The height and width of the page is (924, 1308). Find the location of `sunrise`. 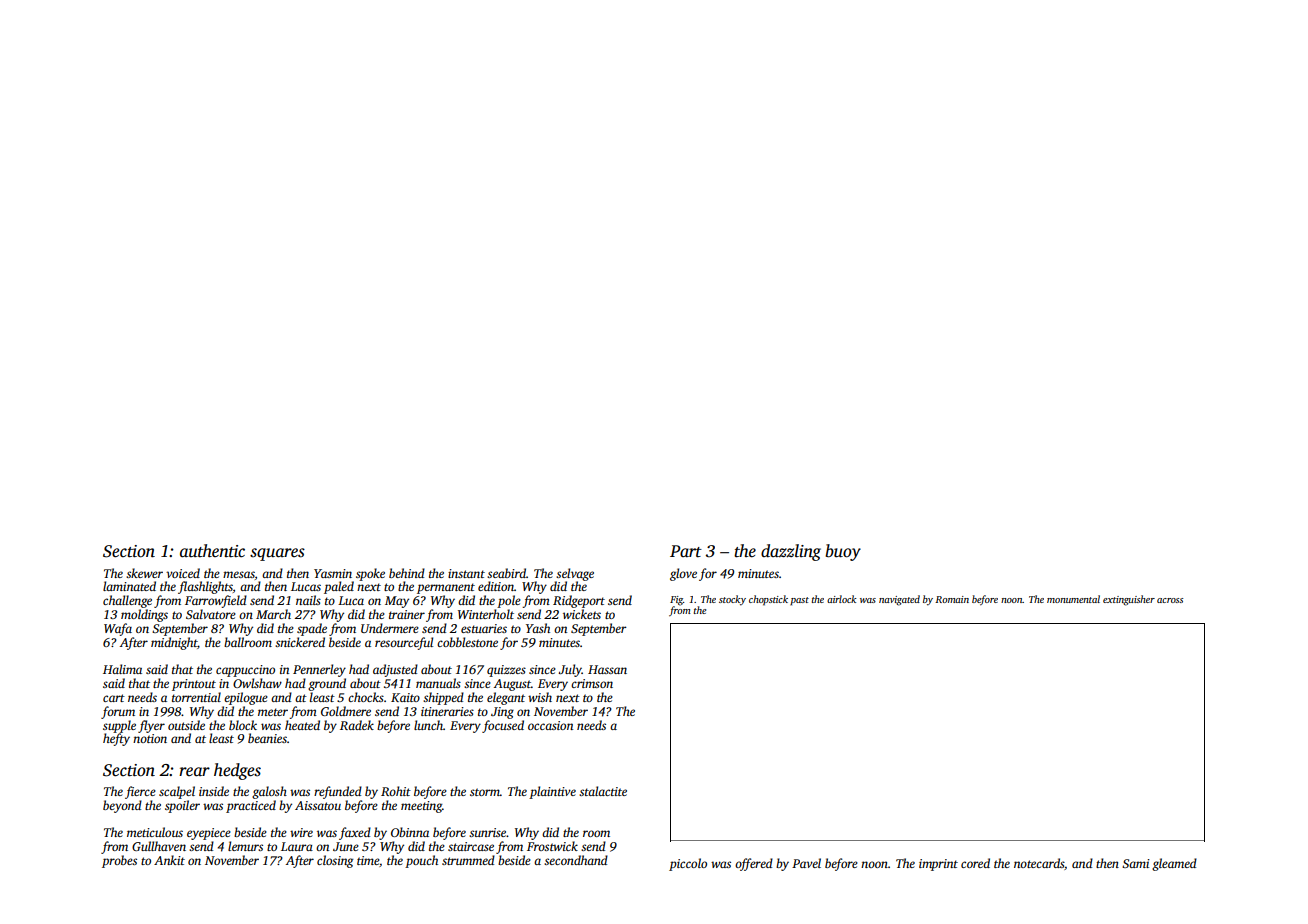

sunrise is located at coordinates (488, 832).
